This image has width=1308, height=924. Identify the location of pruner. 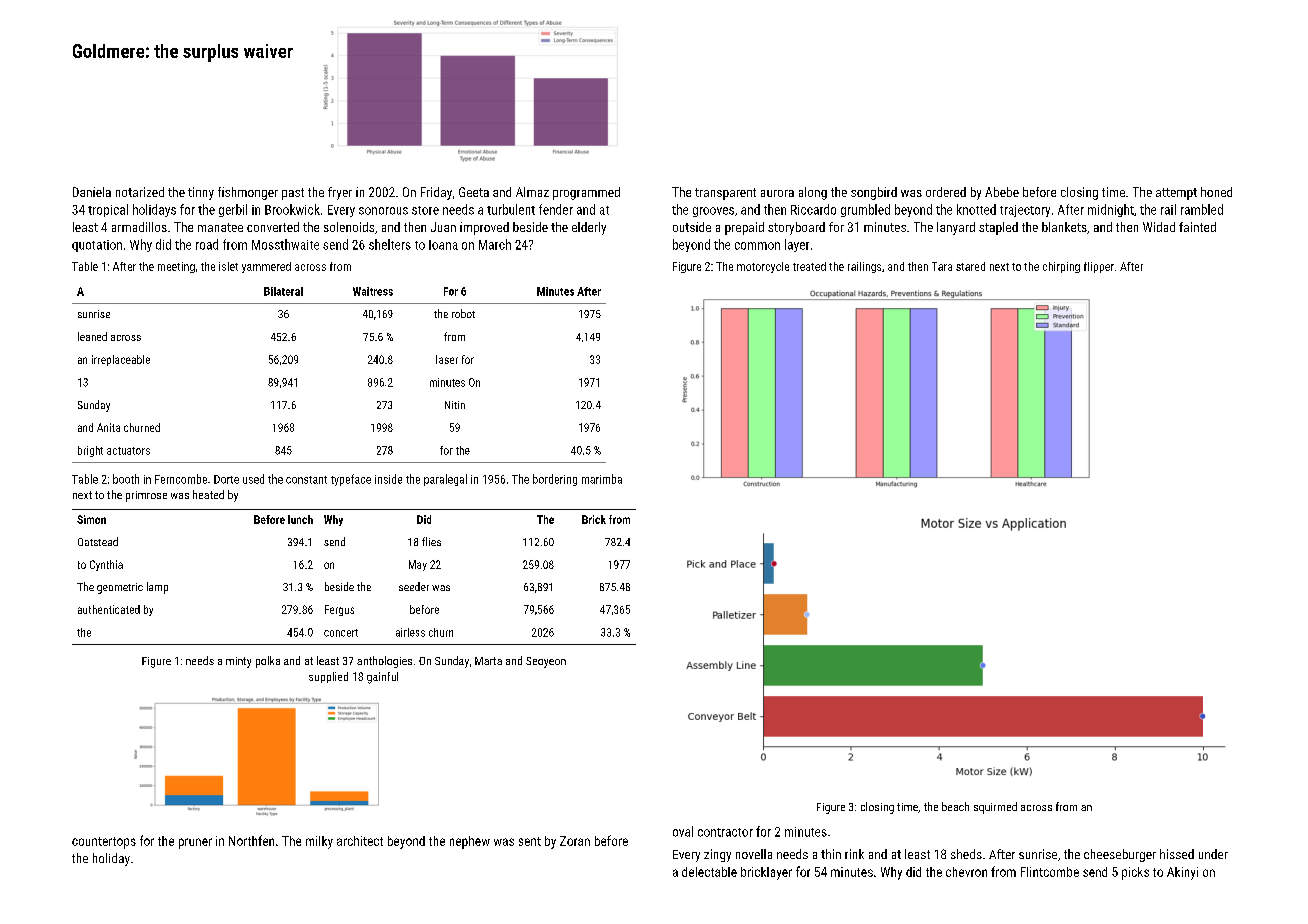
(195, 843).
